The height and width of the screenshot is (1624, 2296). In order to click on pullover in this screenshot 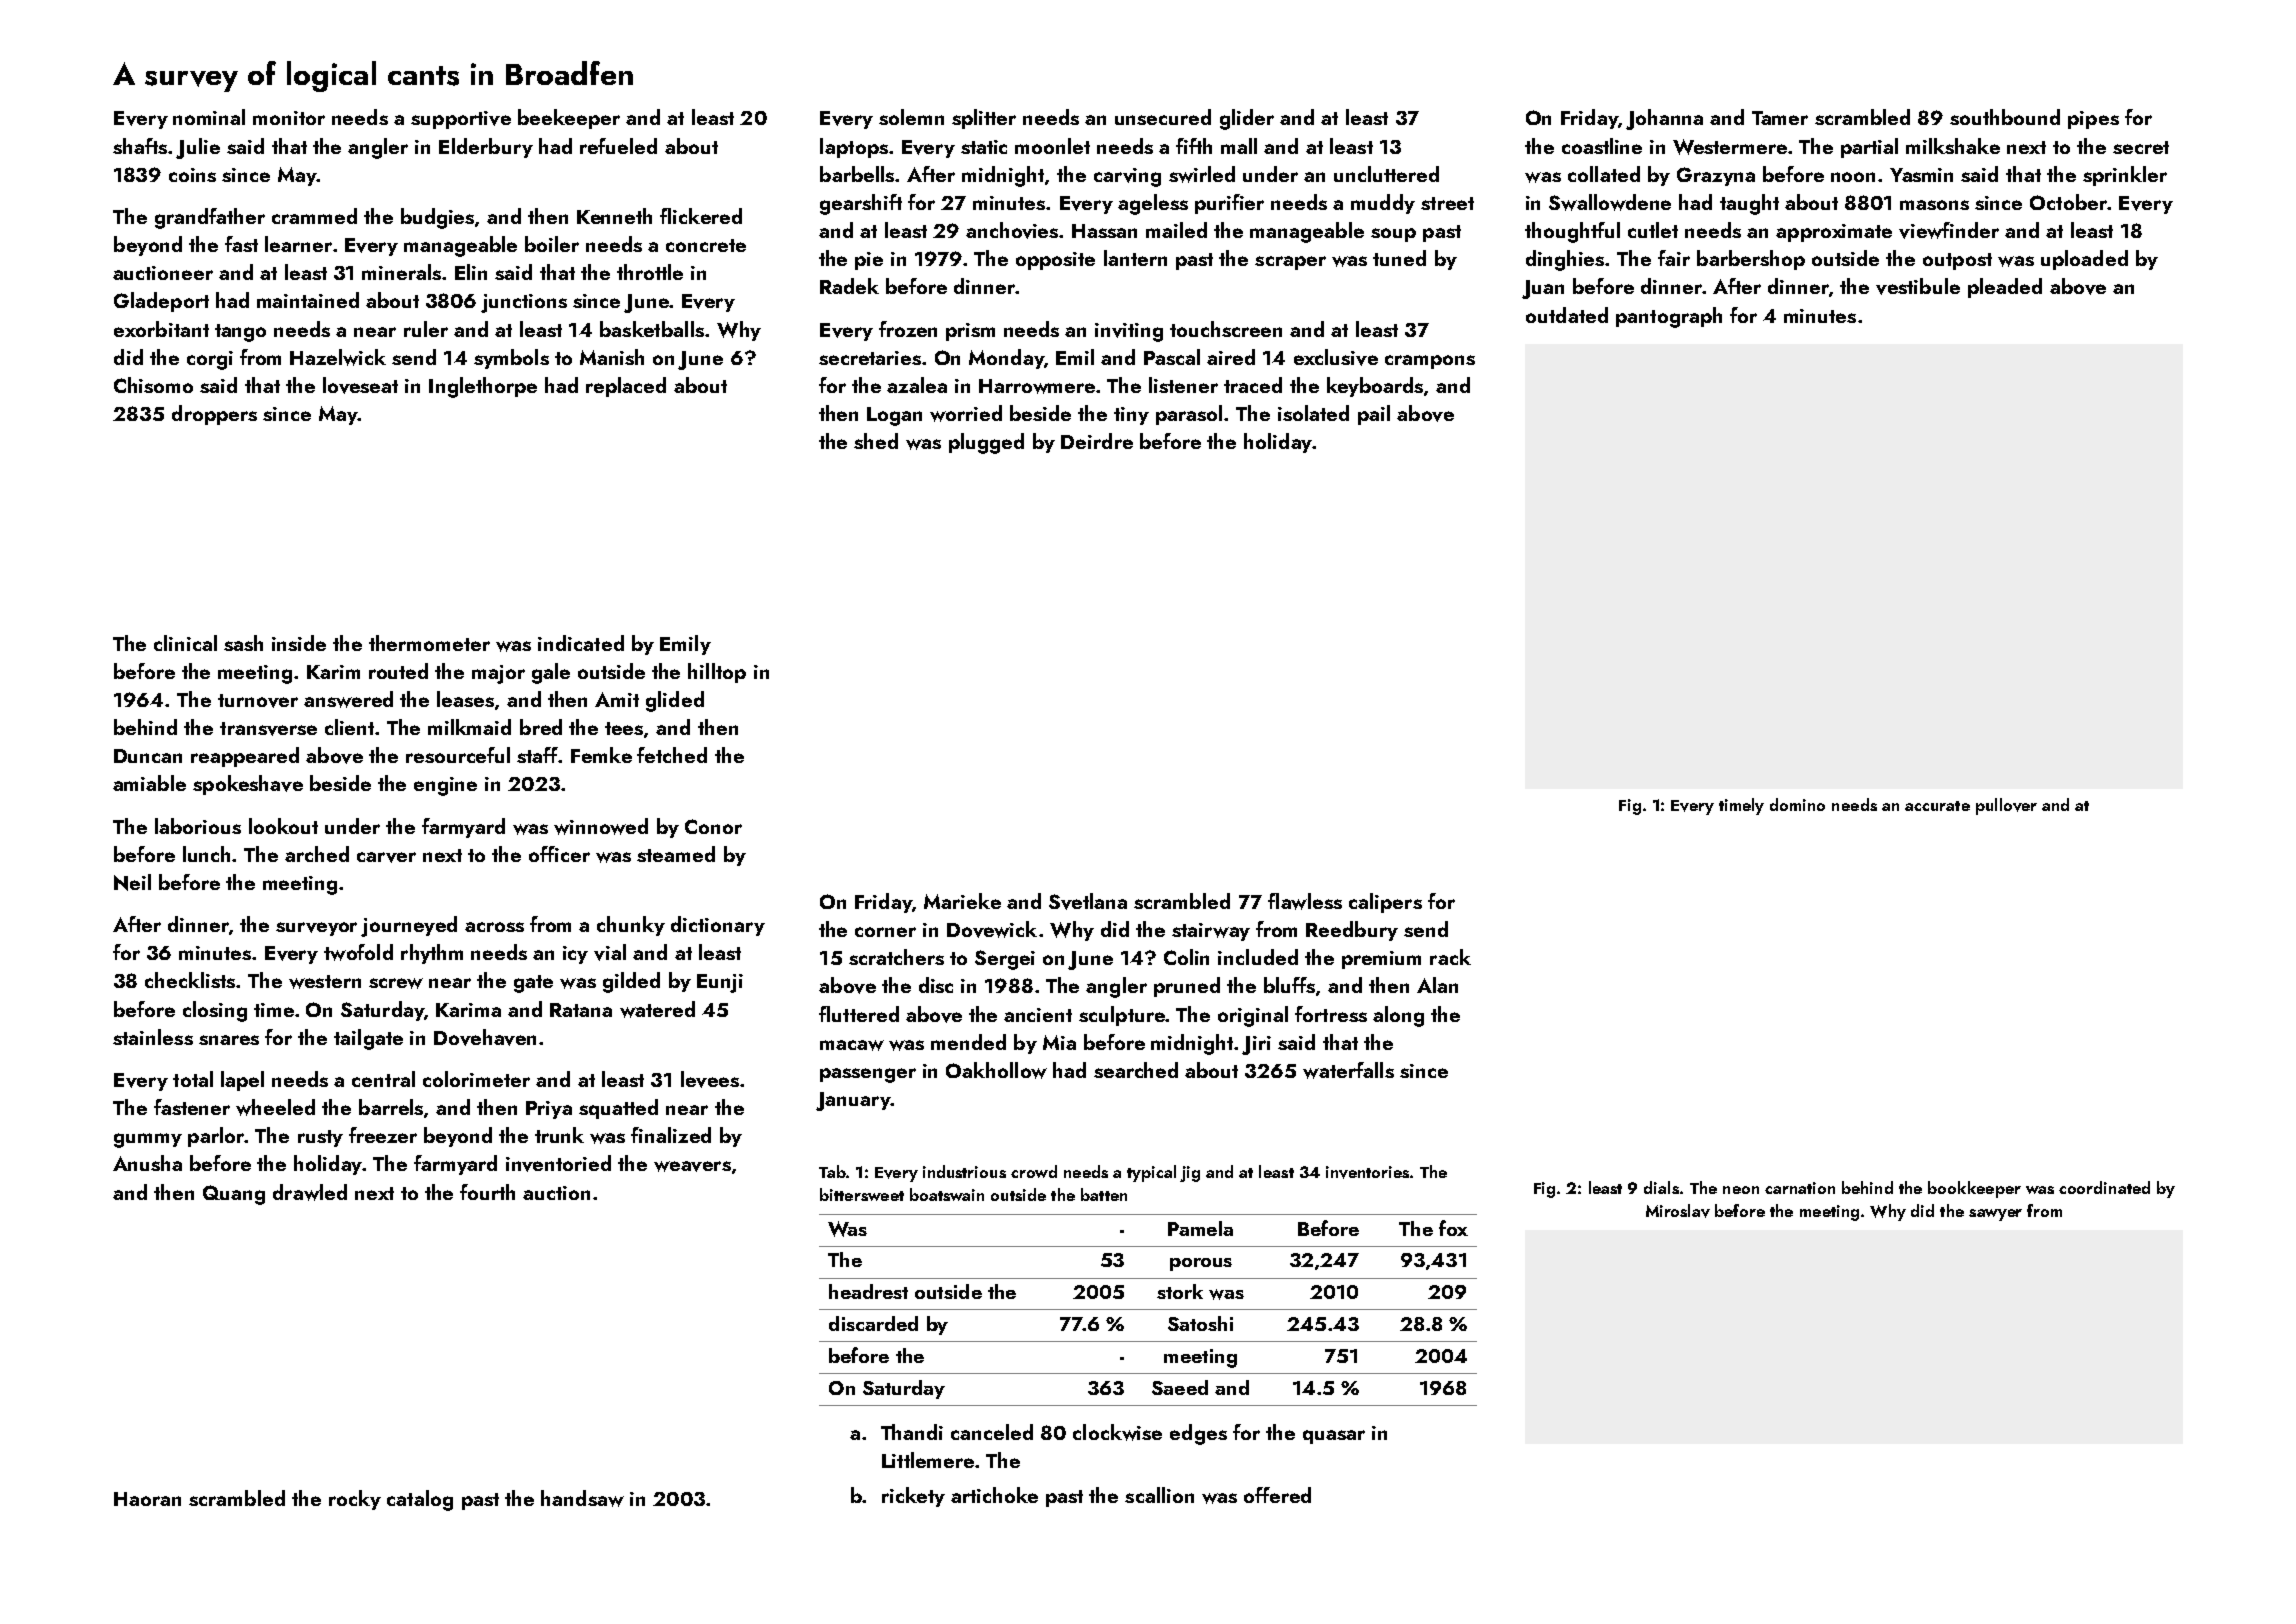, I will do `click(2006, 806)`.
